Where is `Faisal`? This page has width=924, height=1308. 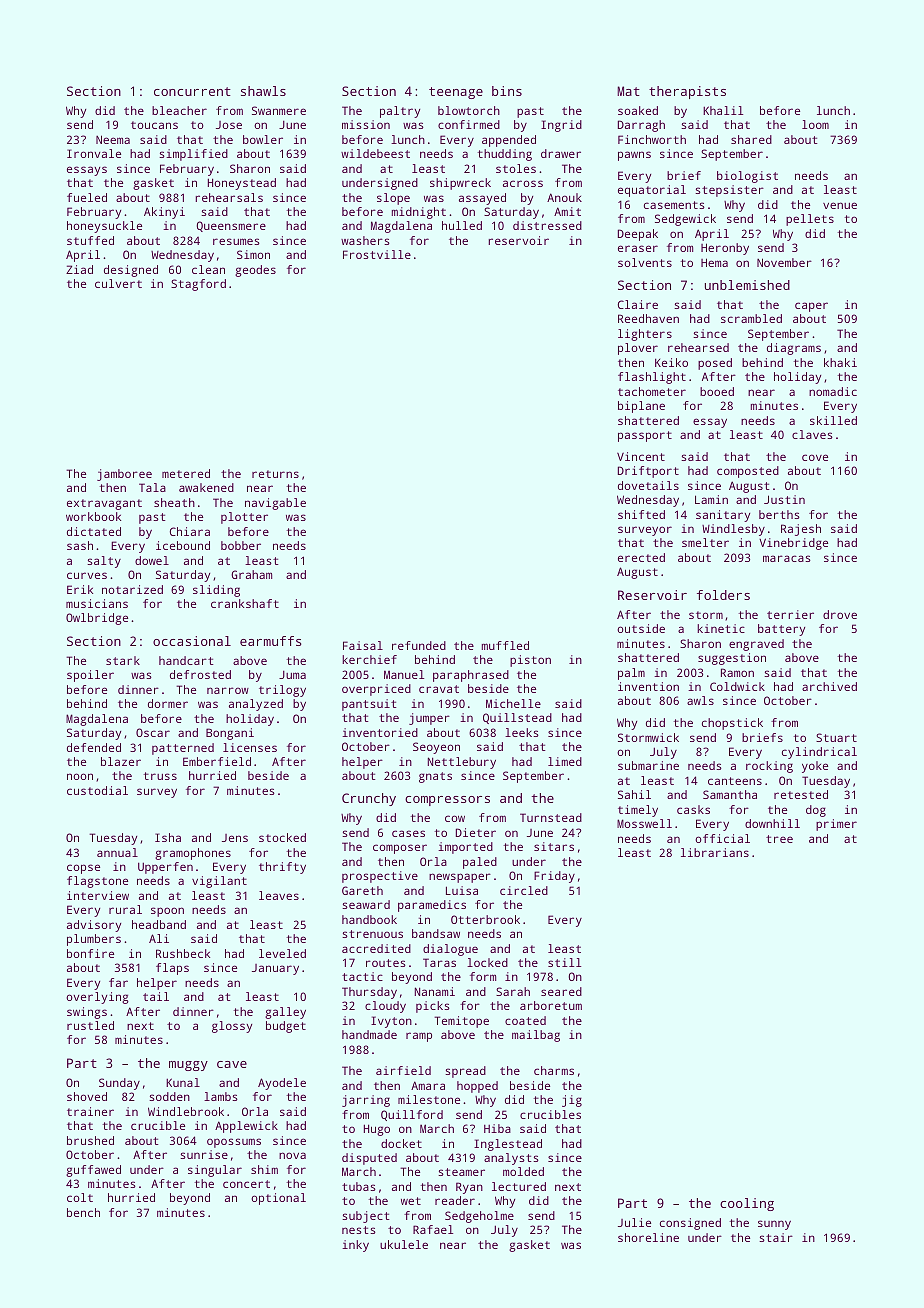 Faisal is located at coordinates (363, 645).
